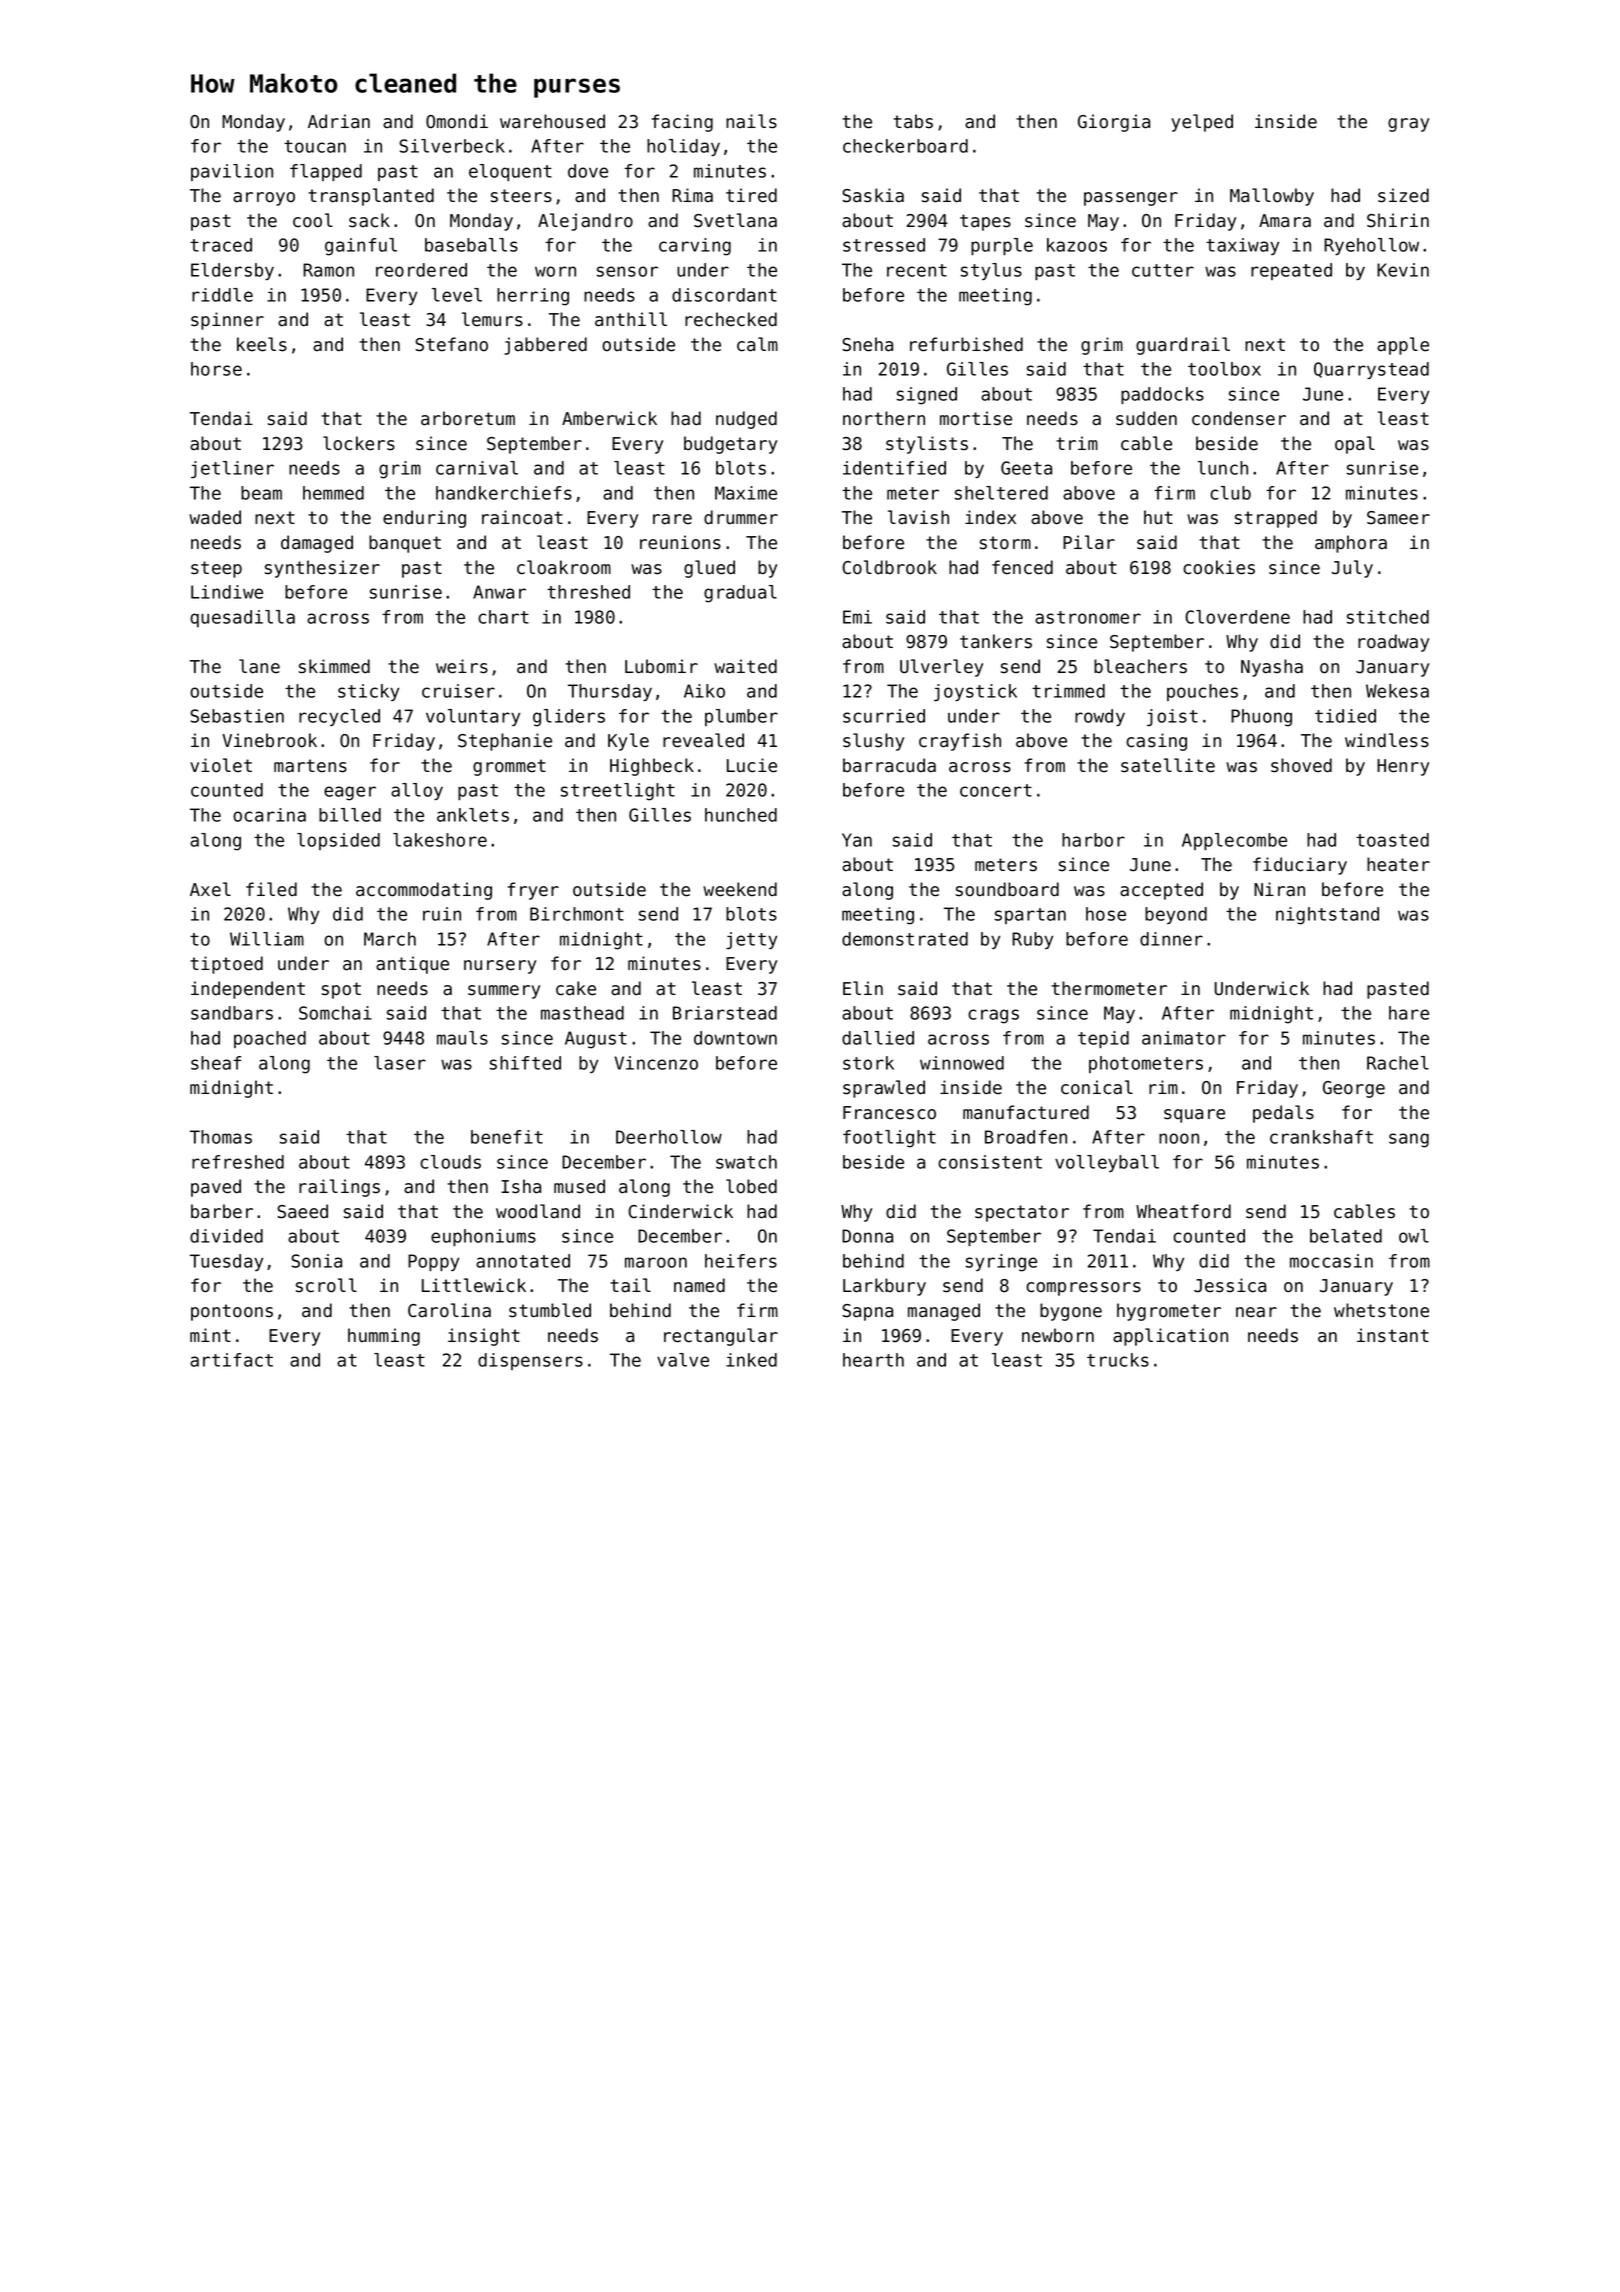 The image size is (1620, 2292). Describe the element at coordinates (1202, 123) in the screenshot. I see `yelped` at that location.
